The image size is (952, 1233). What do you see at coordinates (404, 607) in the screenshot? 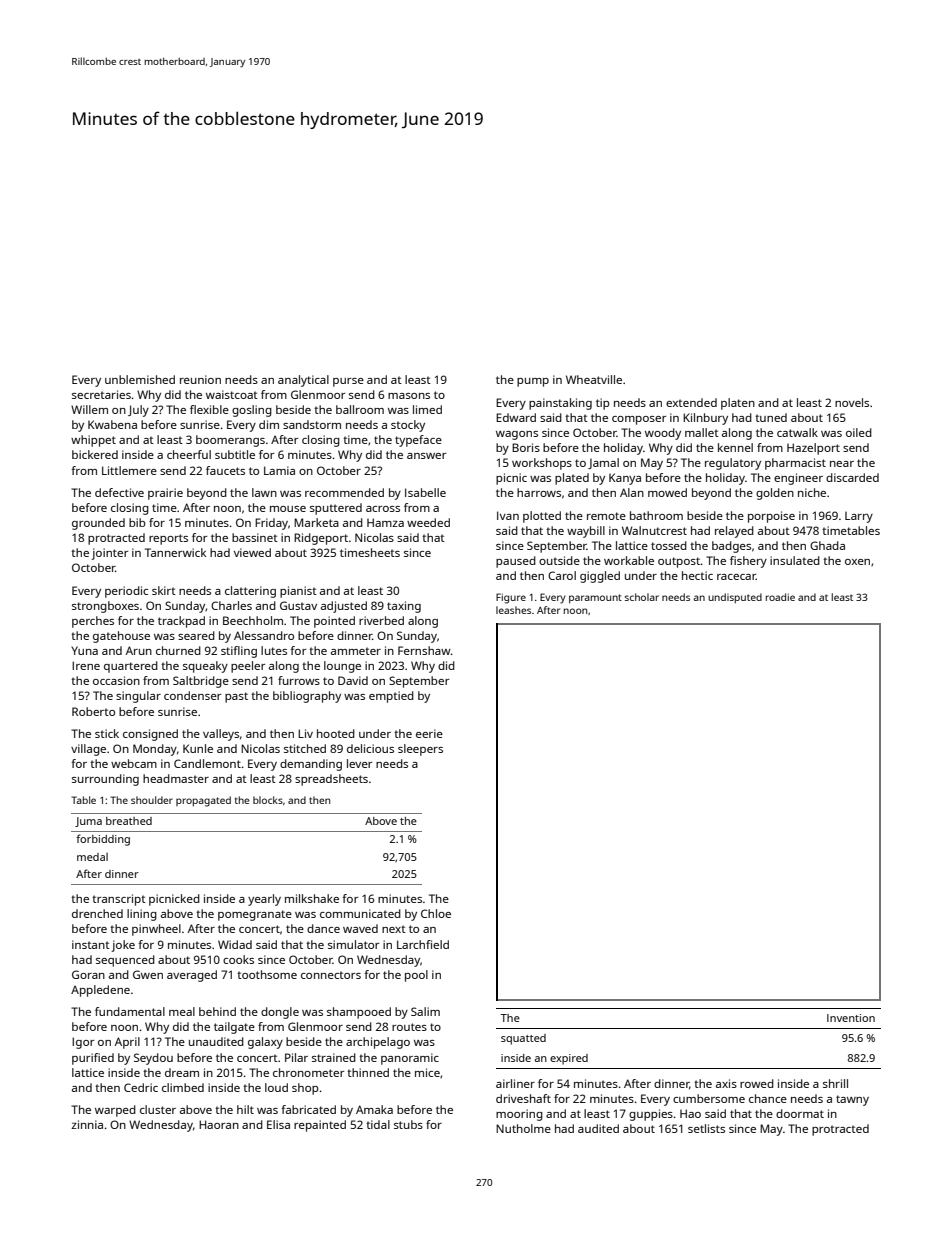
I see `taxing` at bounding box center [404, 607].
